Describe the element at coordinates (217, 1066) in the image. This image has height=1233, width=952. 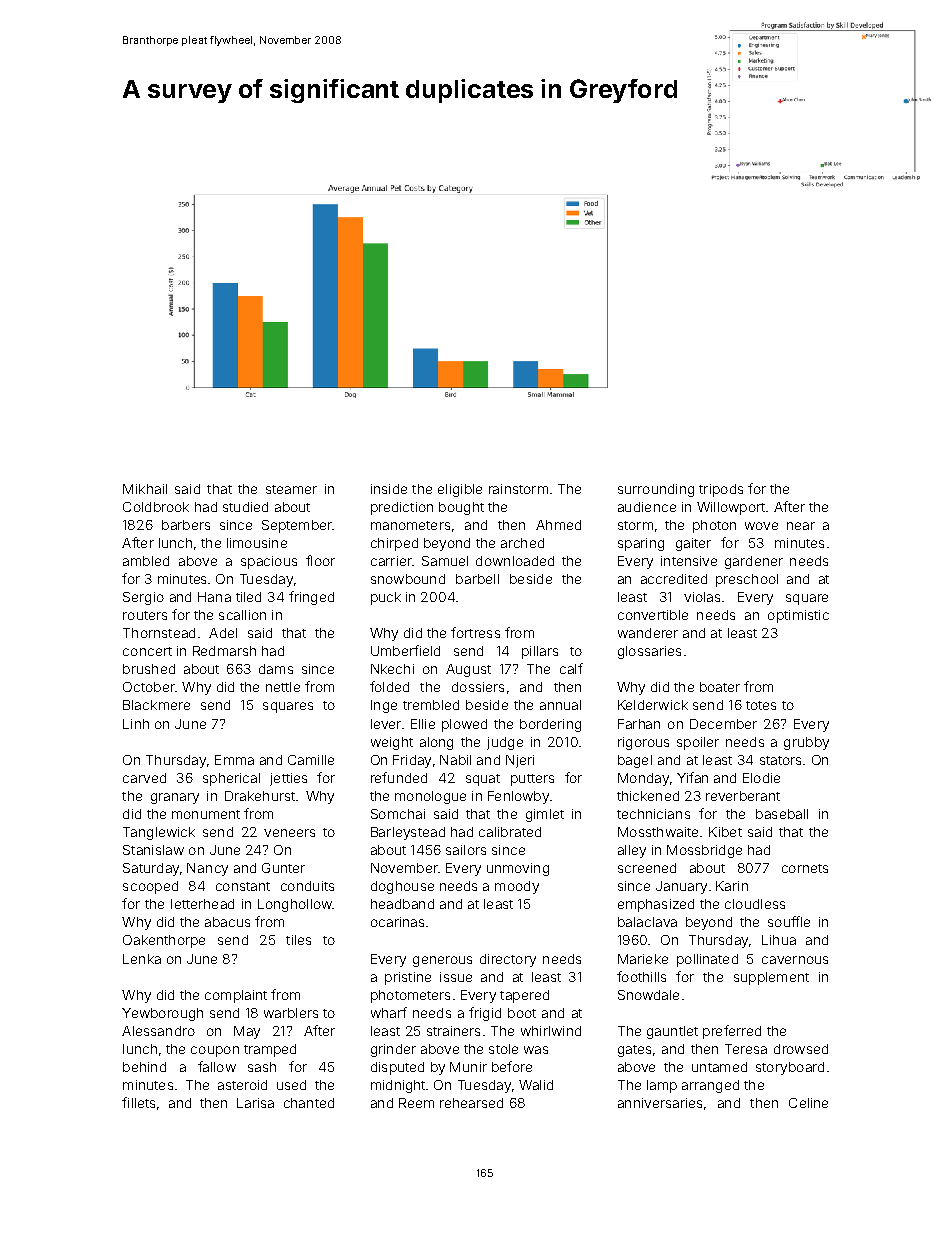
I see `fallow` at that location.
